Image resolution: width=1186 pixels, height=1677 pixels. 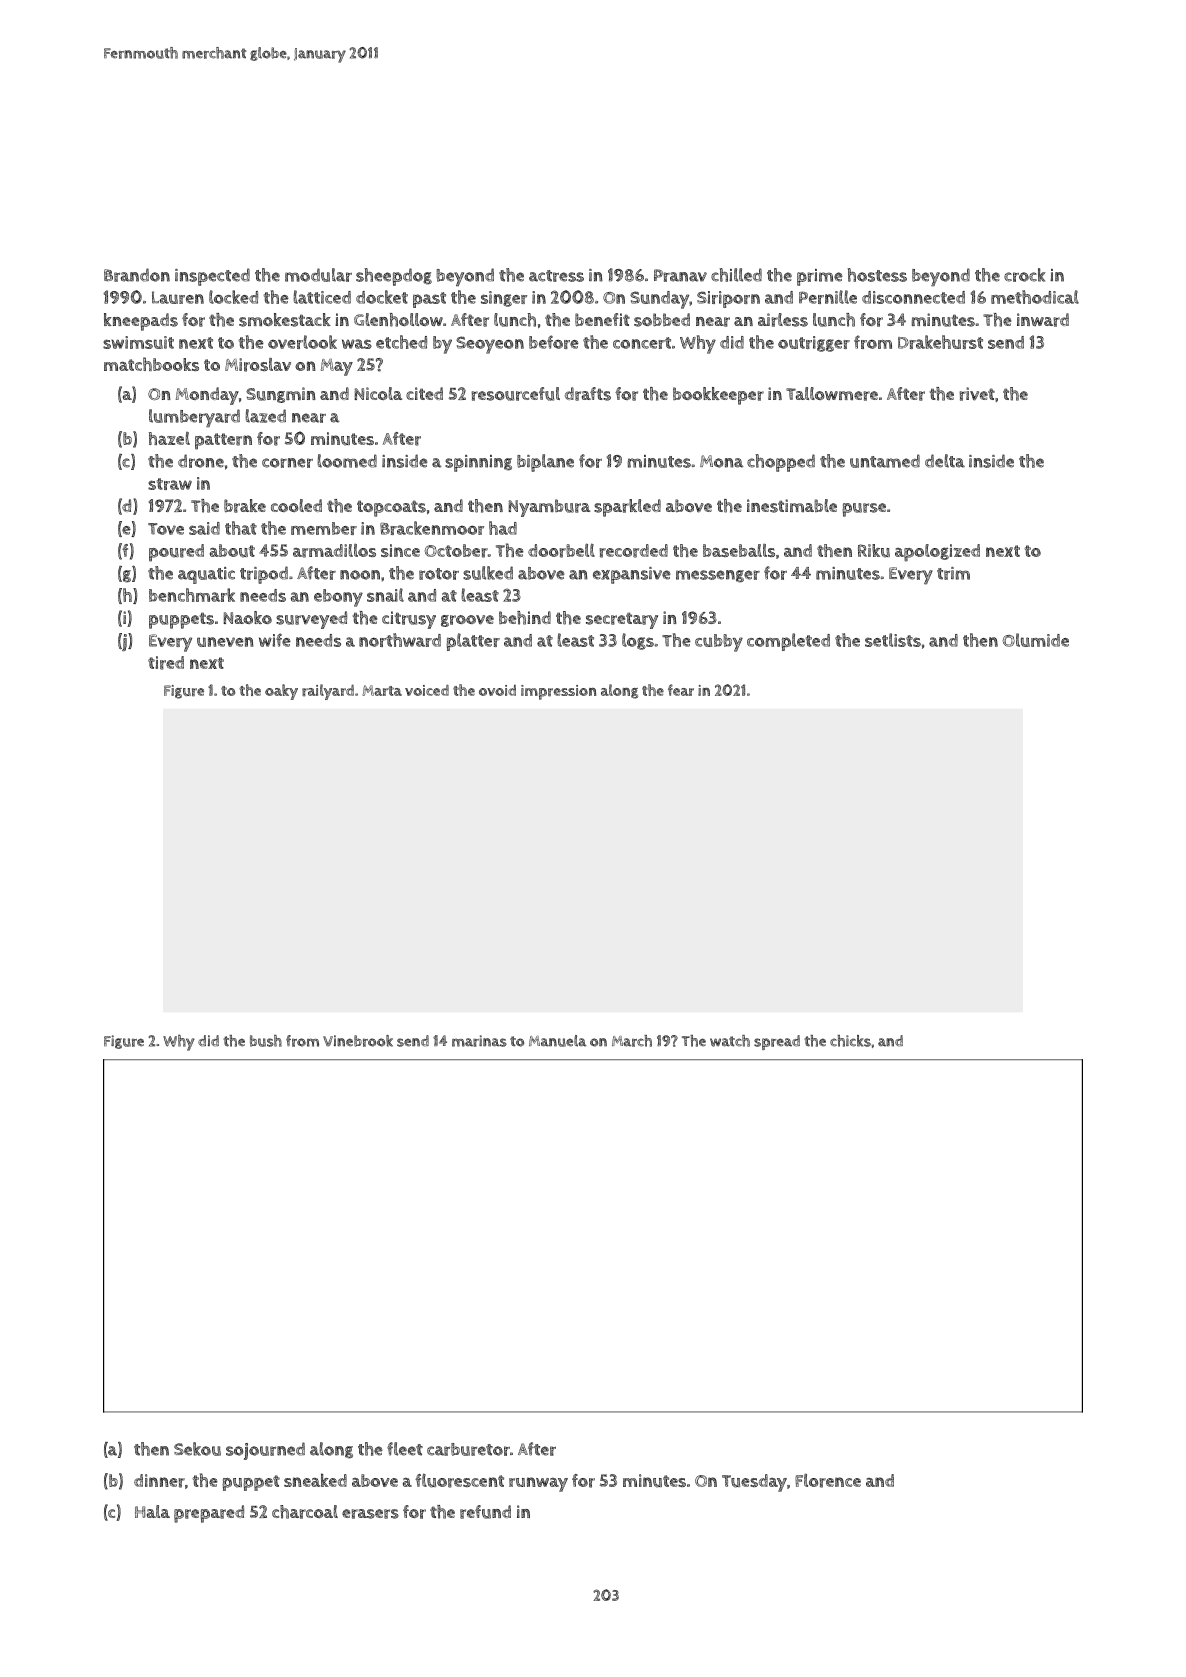 I want to click on Olumide, so click(x=1036, y=640).
